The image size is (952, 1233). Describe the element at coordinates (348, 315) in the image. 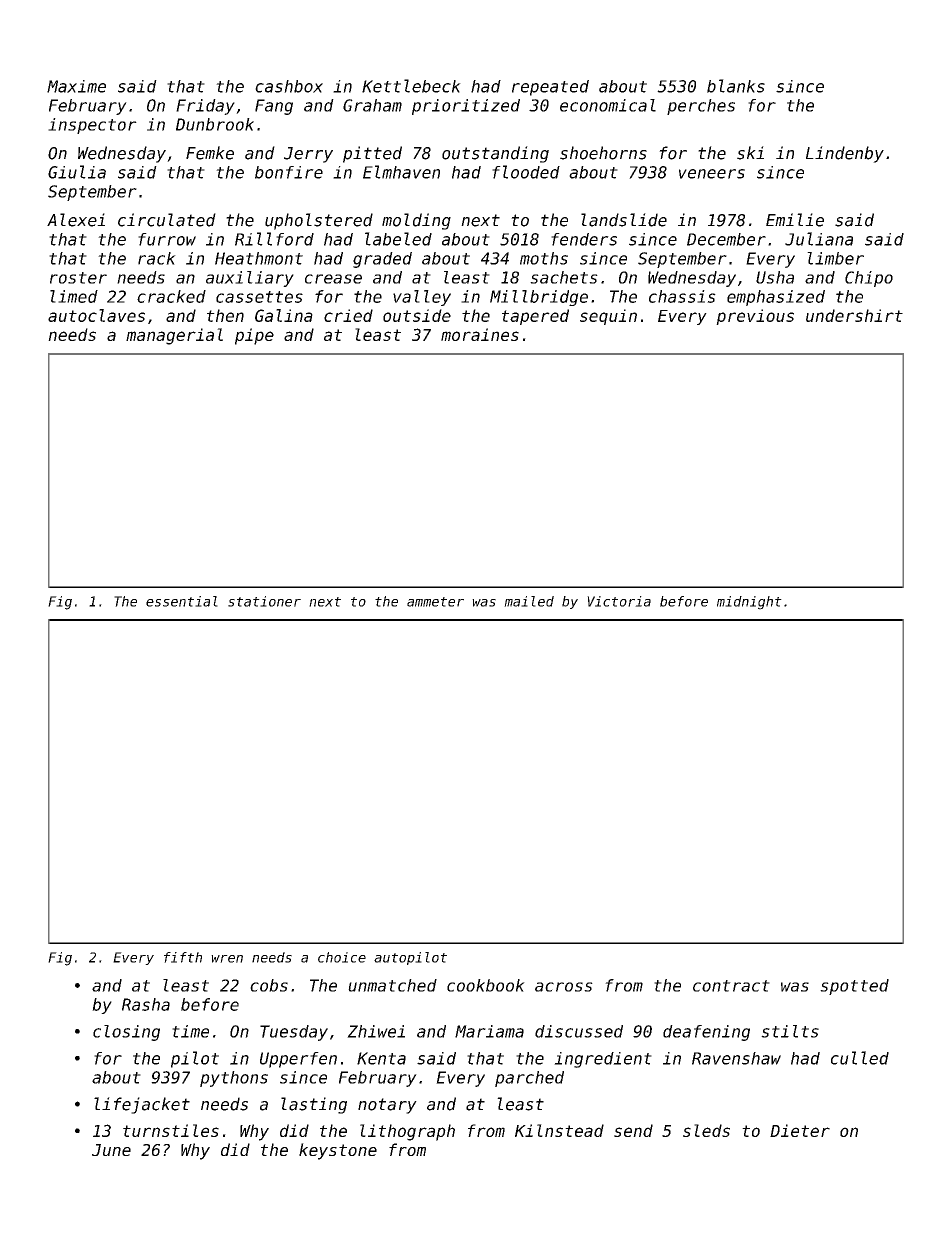

I see `cried` at that location.
